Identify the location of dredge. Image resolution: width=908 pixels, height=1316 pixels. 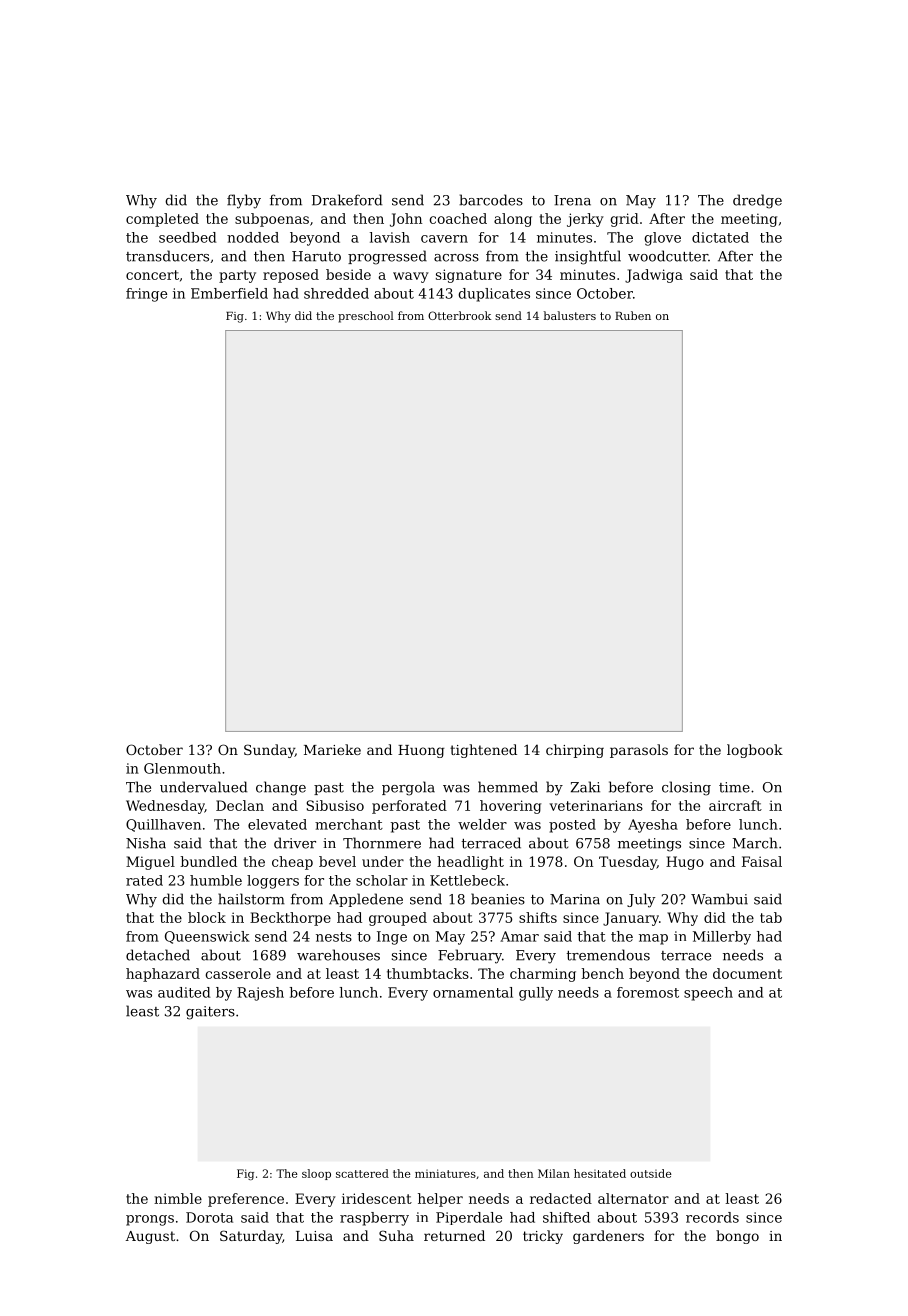
(757, 201).
